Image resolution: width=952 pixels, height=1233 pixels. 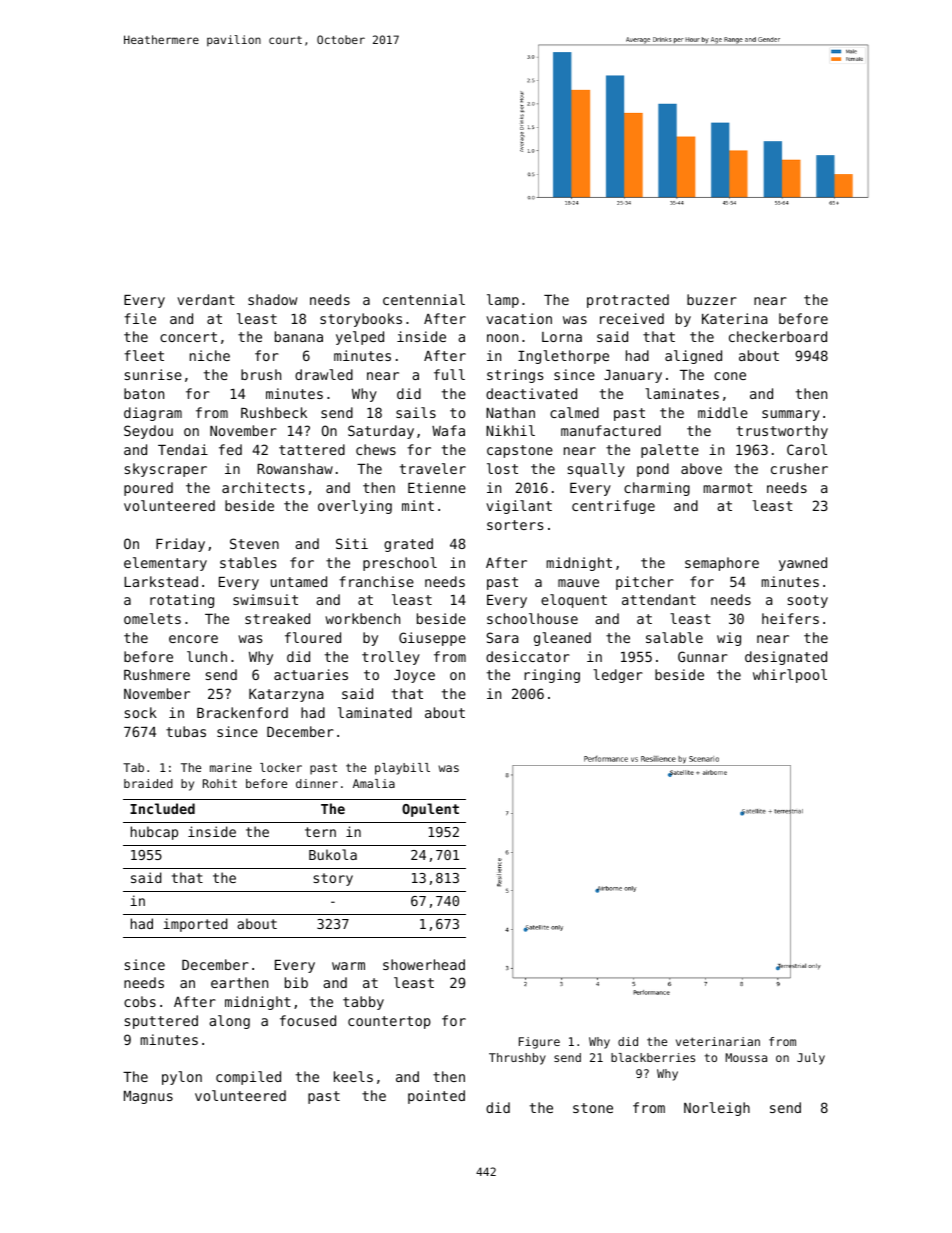 I want to click on whirlpool, so click(x=790, y=676).
